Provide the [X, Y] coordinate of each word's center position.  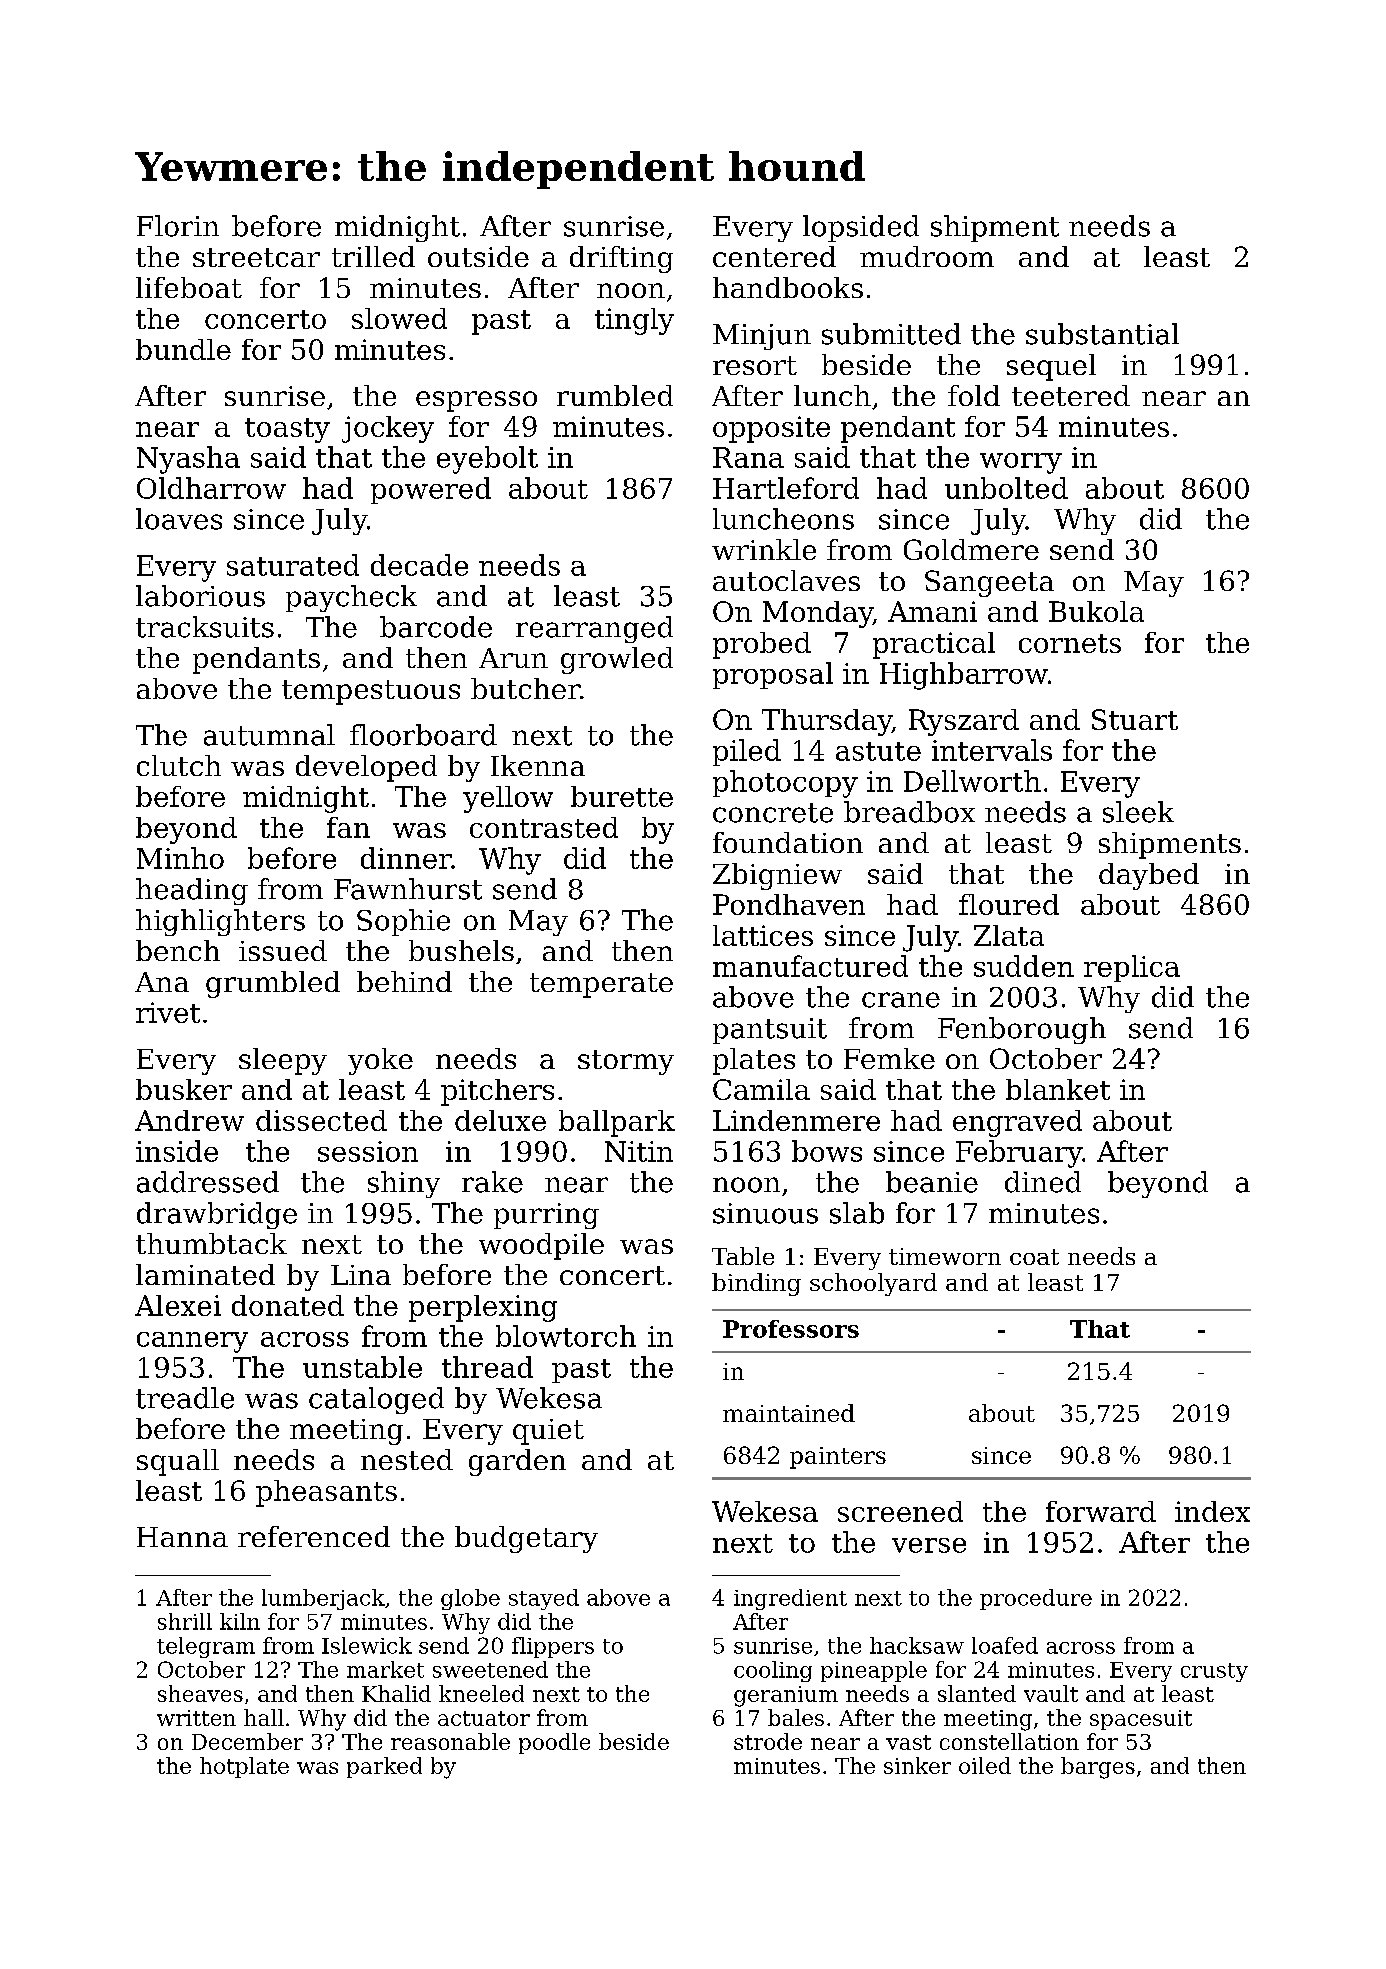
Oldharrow [211, 488]
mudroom [927, 256]
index [1212, 1511]
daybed [1149, 876]
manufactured [810, 966]
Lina [361, 1275]
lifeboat [189, 287]
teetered [1071, 395]
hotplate [244, 1767]
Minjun [762, 337]
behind [404, 981]
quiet [548, 1432]
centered [774, 256]
